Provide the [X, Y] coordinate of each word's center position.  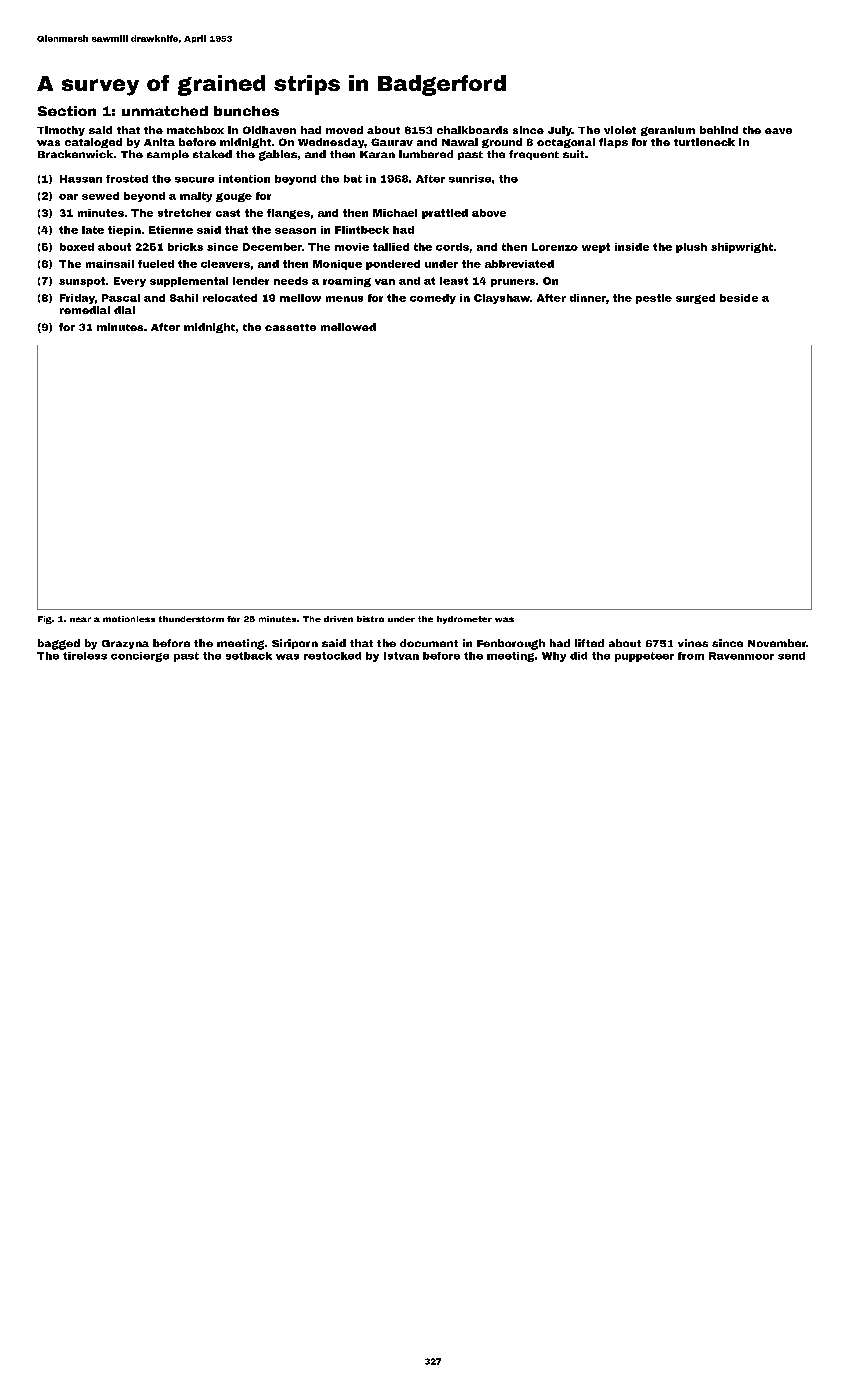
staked [212, 154]
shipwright [742, 248]
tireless [85, 656]
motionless [129, 619]
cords [452, 247]
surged [695, 299]
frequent [534, 155]
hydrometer [464, 620]
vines [693, 643]
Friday [77, 299]
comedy [433, 299]
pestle [654, 299]
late [93, 230]
